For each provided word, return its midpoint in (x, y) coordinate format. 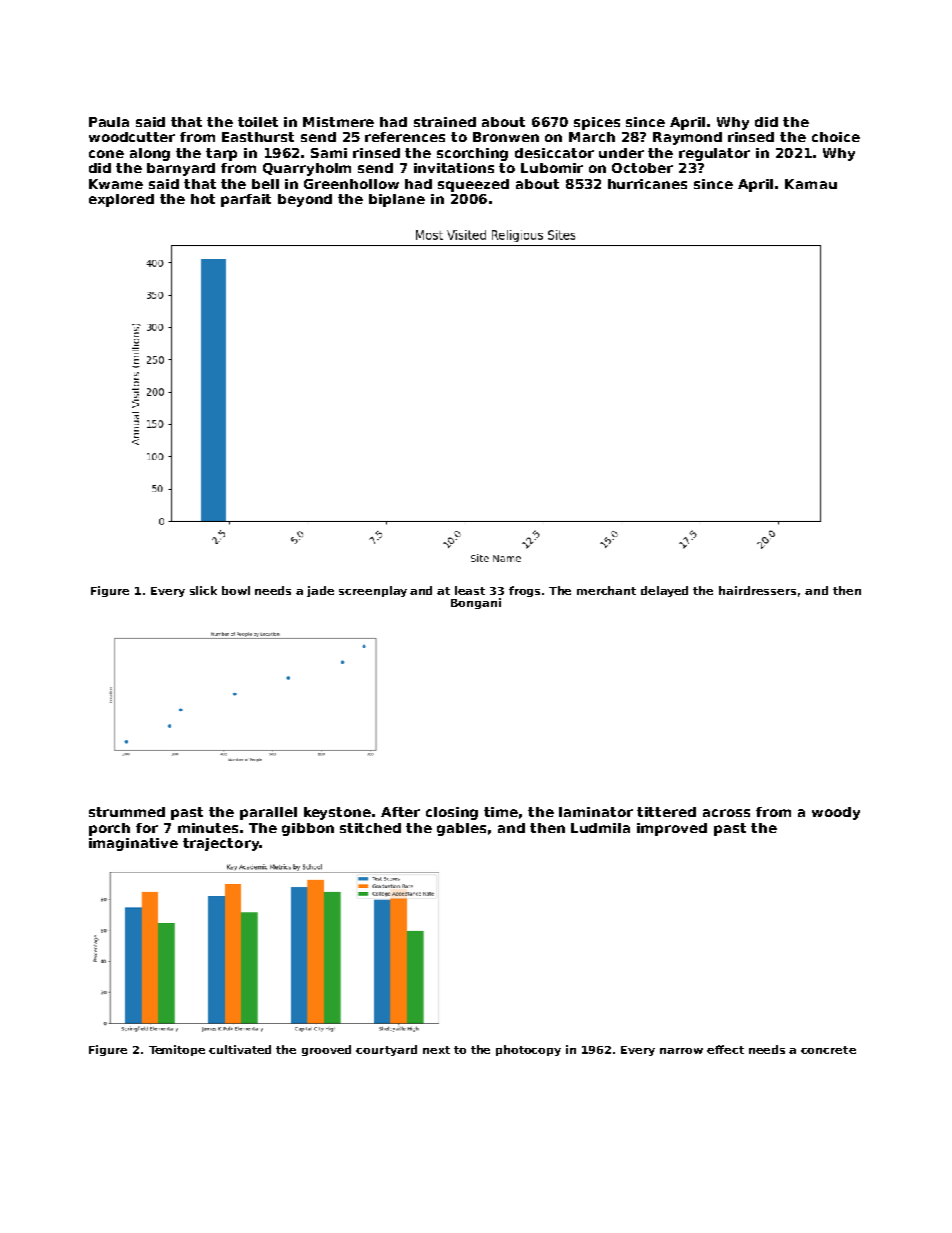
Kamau (811, 184)
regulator (714, 154)
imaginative (133, 844)
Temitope (177, 1050)
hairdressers (757, 590)
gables (461, 829)
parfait (246, 200)
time (501, 812)
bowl (236, 590)
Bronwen (506, 137)
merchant (606, 590)
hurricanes (647, 184)
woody (836, 813)
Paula (109, 122)
